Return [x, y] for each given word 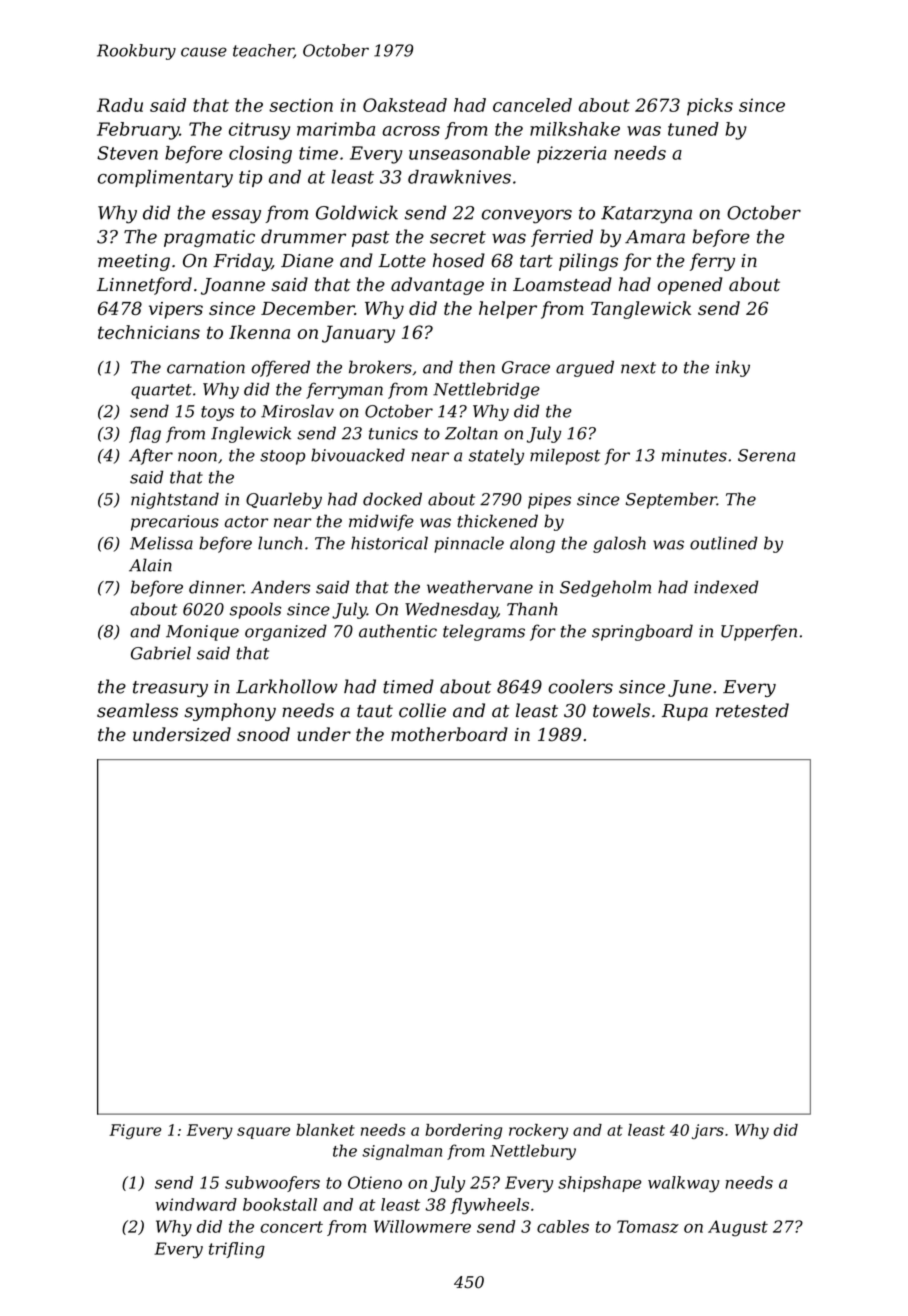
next [638, 368]
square [263, 1133]
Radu [120, 105]
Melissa [161, 543]
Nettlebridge [486, 390]
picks [710, 107]
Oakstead [405, 105]
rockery [538, 1131]
